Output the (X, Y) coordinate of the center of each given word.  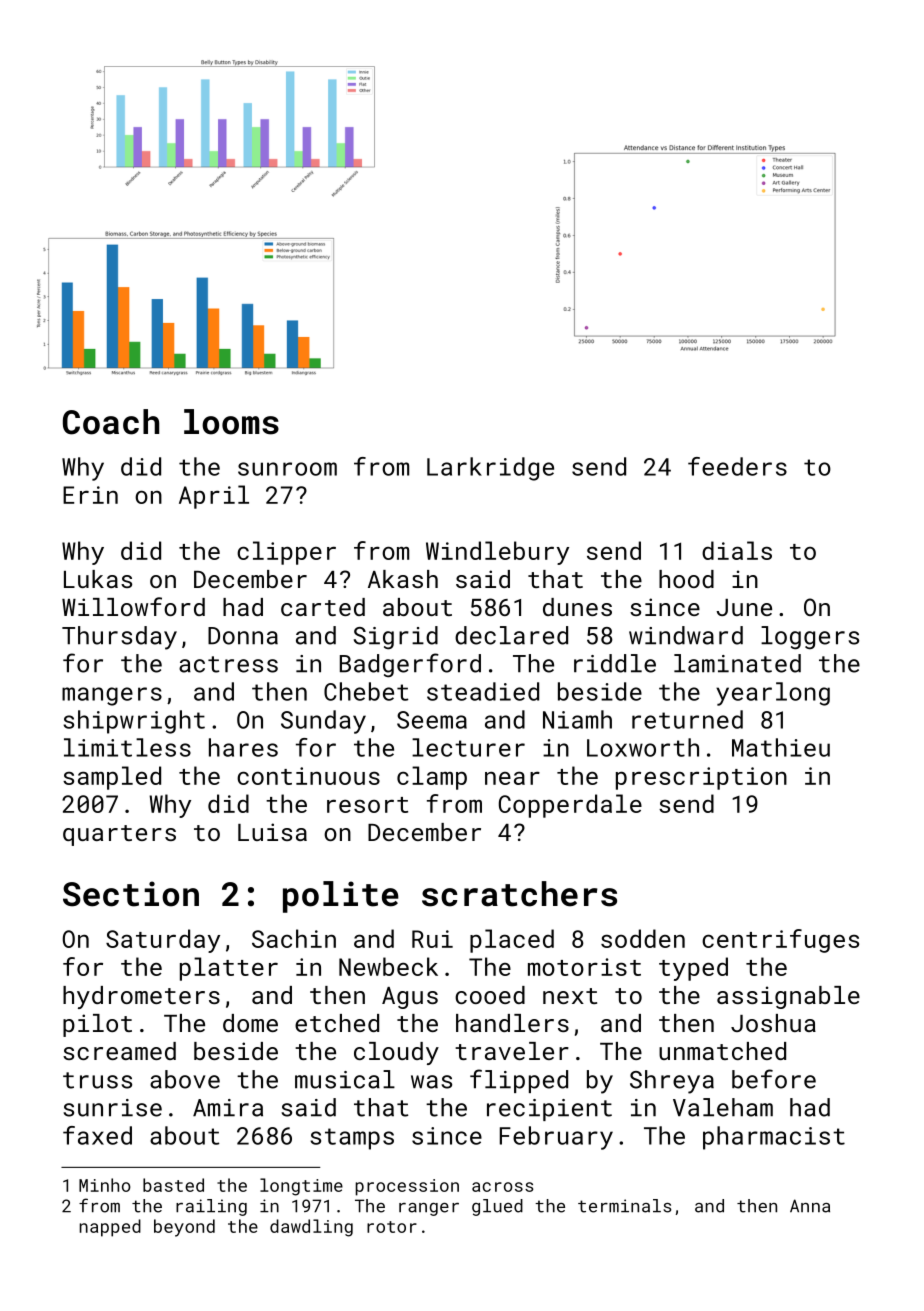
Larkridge (490, 469)
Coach (111, 422)
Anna (810, 1206)
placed (512, 941)
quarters (119, 835)
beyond (184, 1228)
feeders (737, 466)
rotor (392, 1227)
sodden (643, 938)
